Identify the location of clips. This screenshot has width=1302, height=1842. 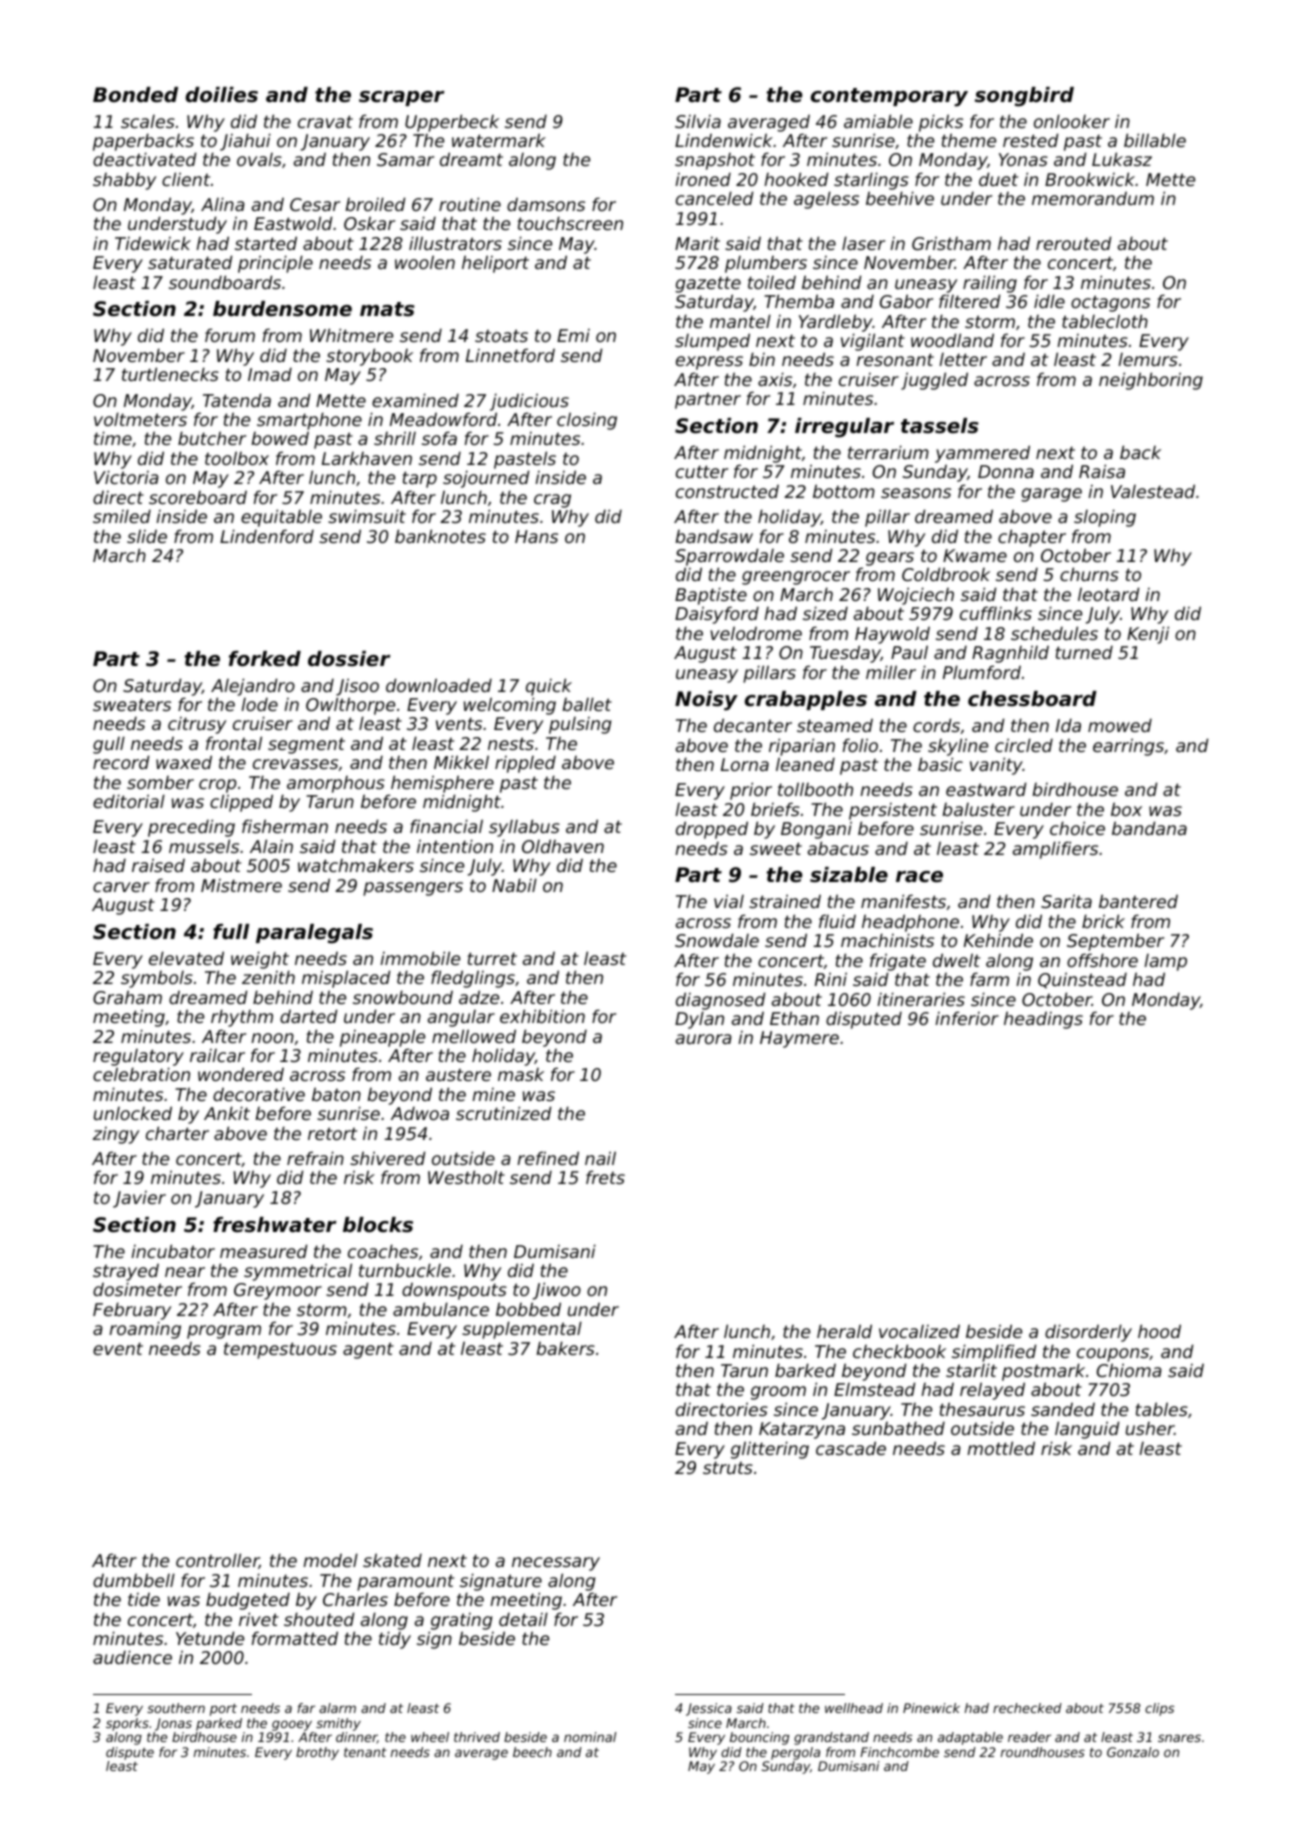
(1159, 1709).
